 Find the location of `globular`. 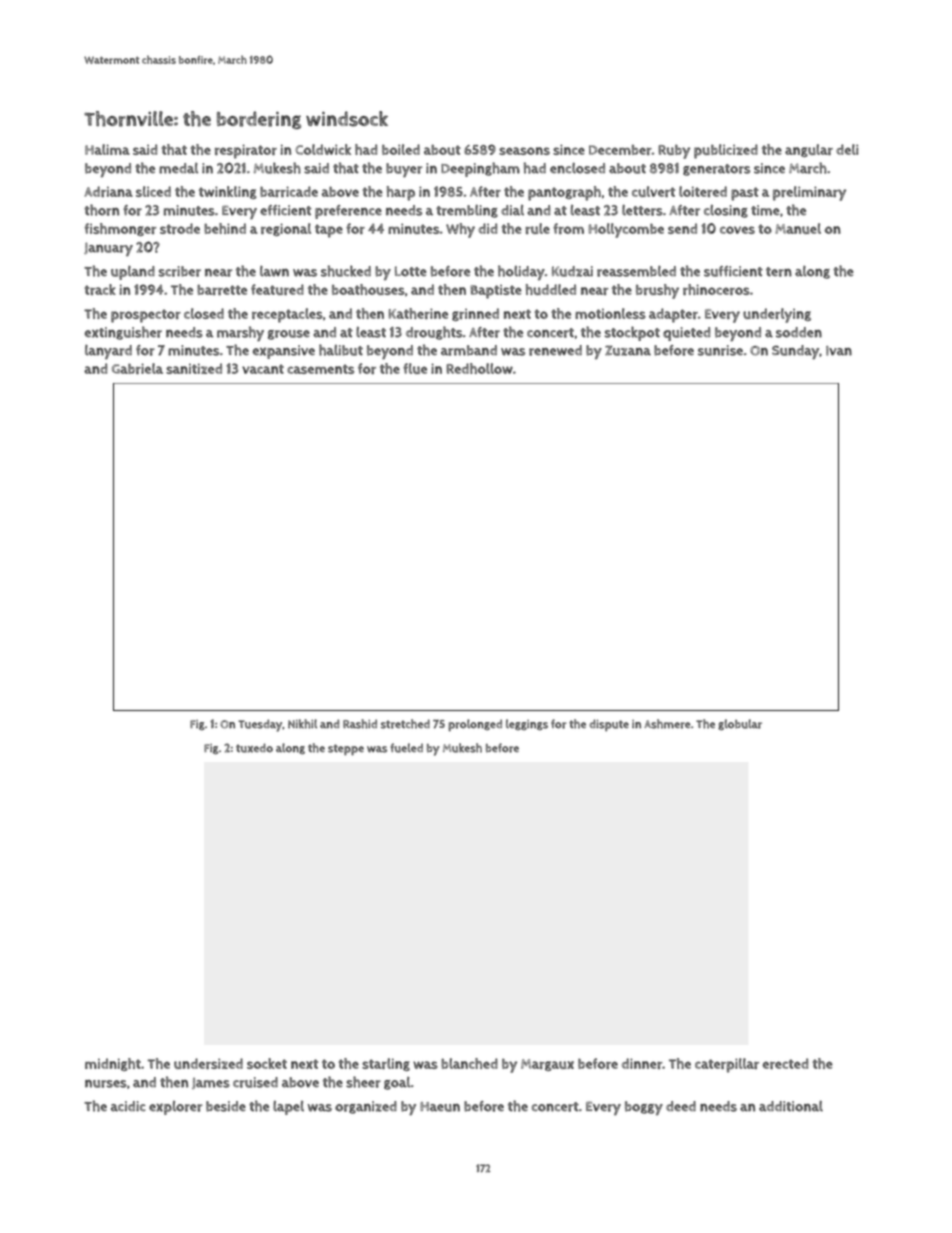

globular is located at coordinates (740, 725).
